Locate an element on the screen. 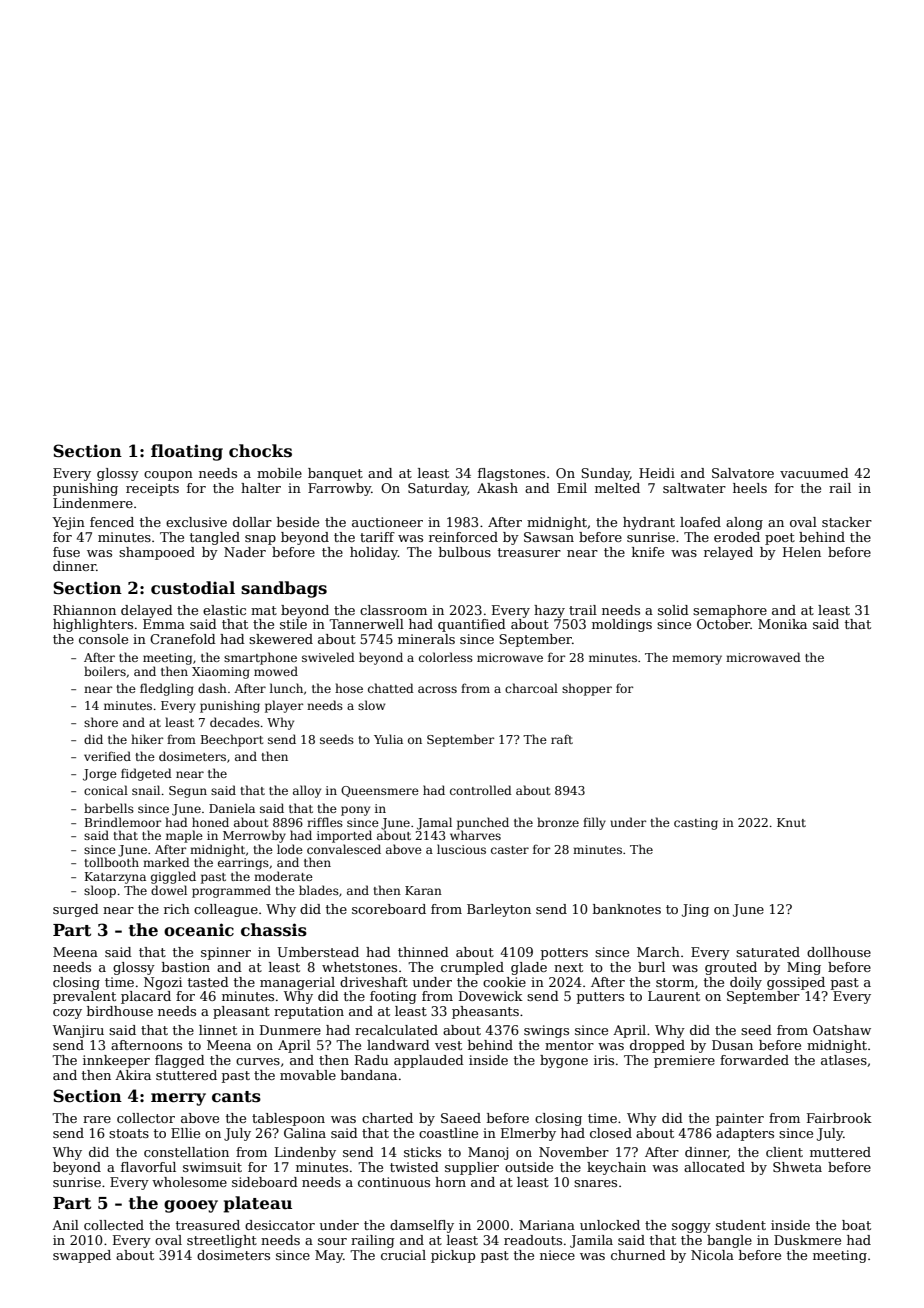 Image resolution: width=924 pixels, height=1308 pixels. halter is located at coordinates (261, 488).
